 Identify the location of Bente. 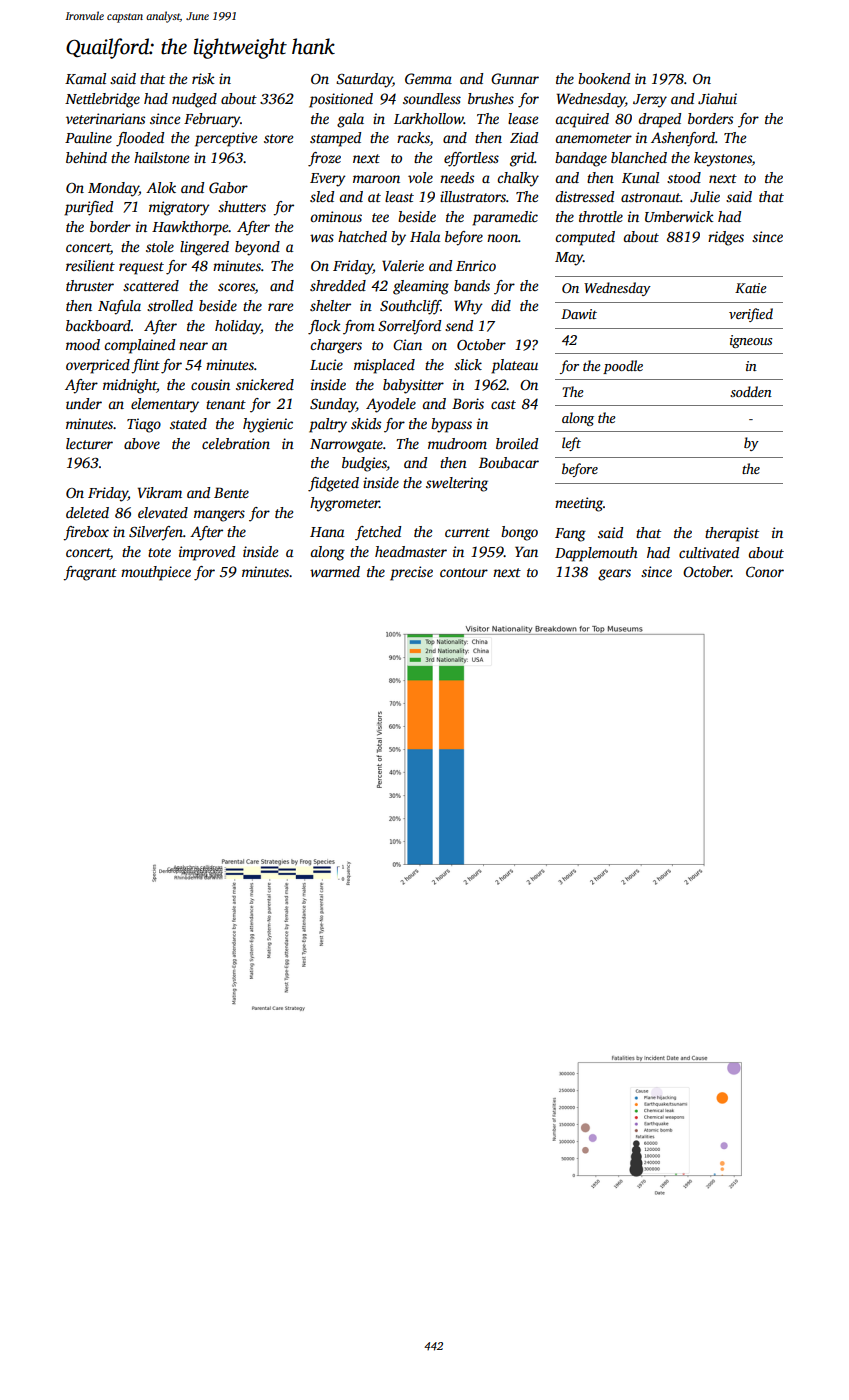
(231, 492).
